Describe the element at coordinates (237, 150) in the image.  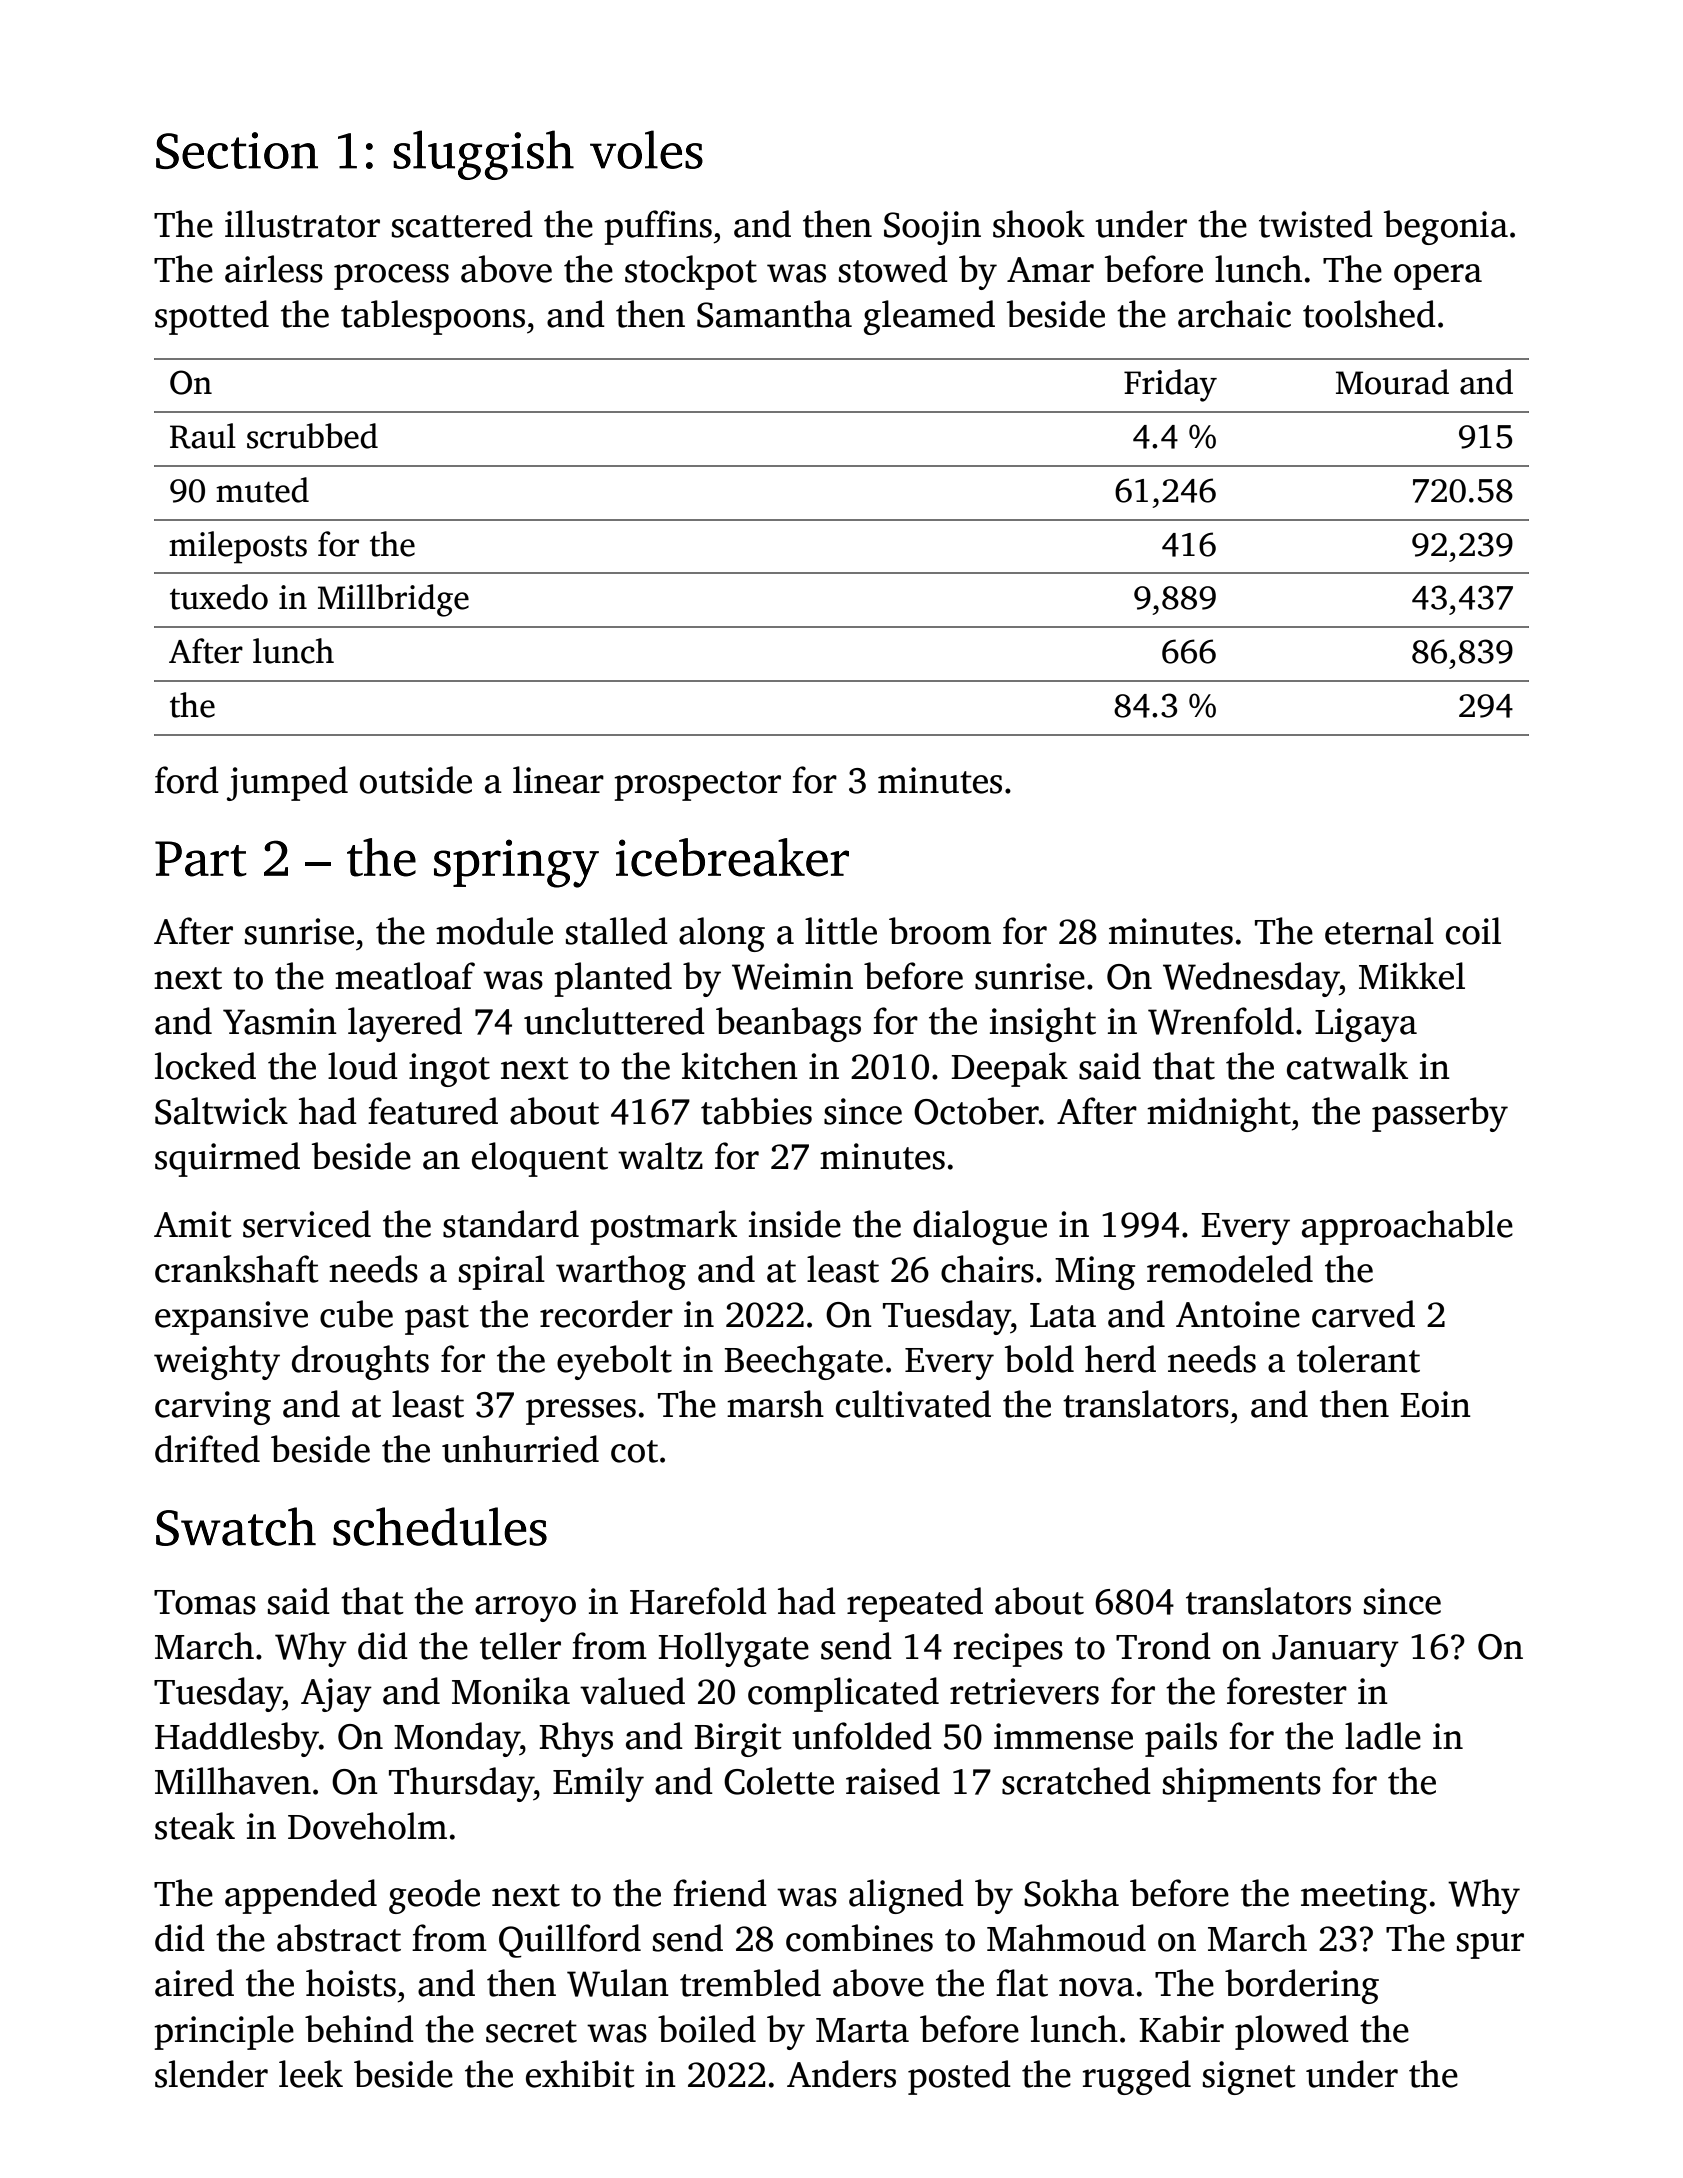
I see `Section` at that location.
